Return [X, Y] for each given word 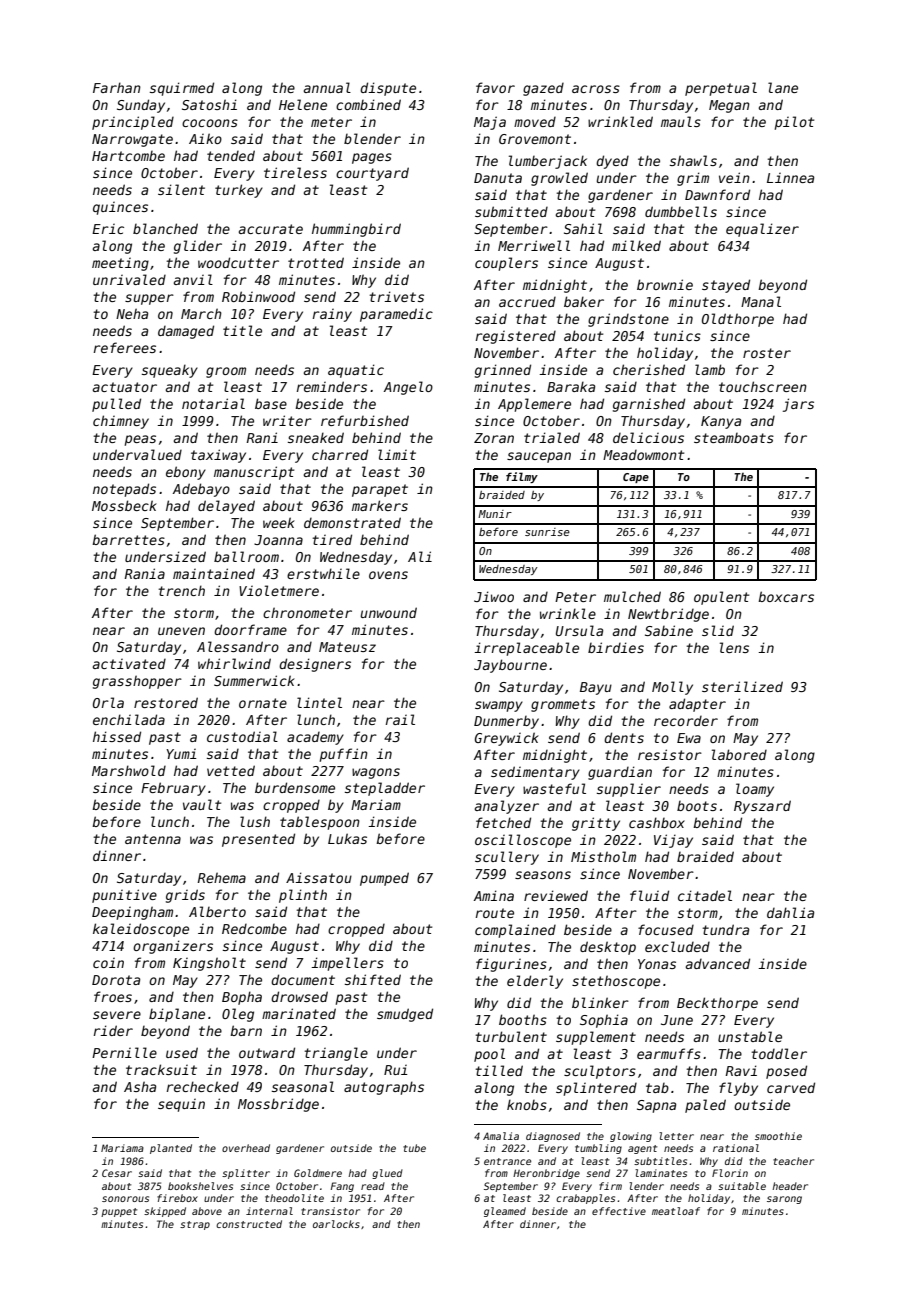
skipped [165, 1212]
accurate [270, 229]
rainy [332, 315]
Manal [761, 301]
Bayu [596, 688]
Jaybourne [510, 666]
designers [315, 665]
